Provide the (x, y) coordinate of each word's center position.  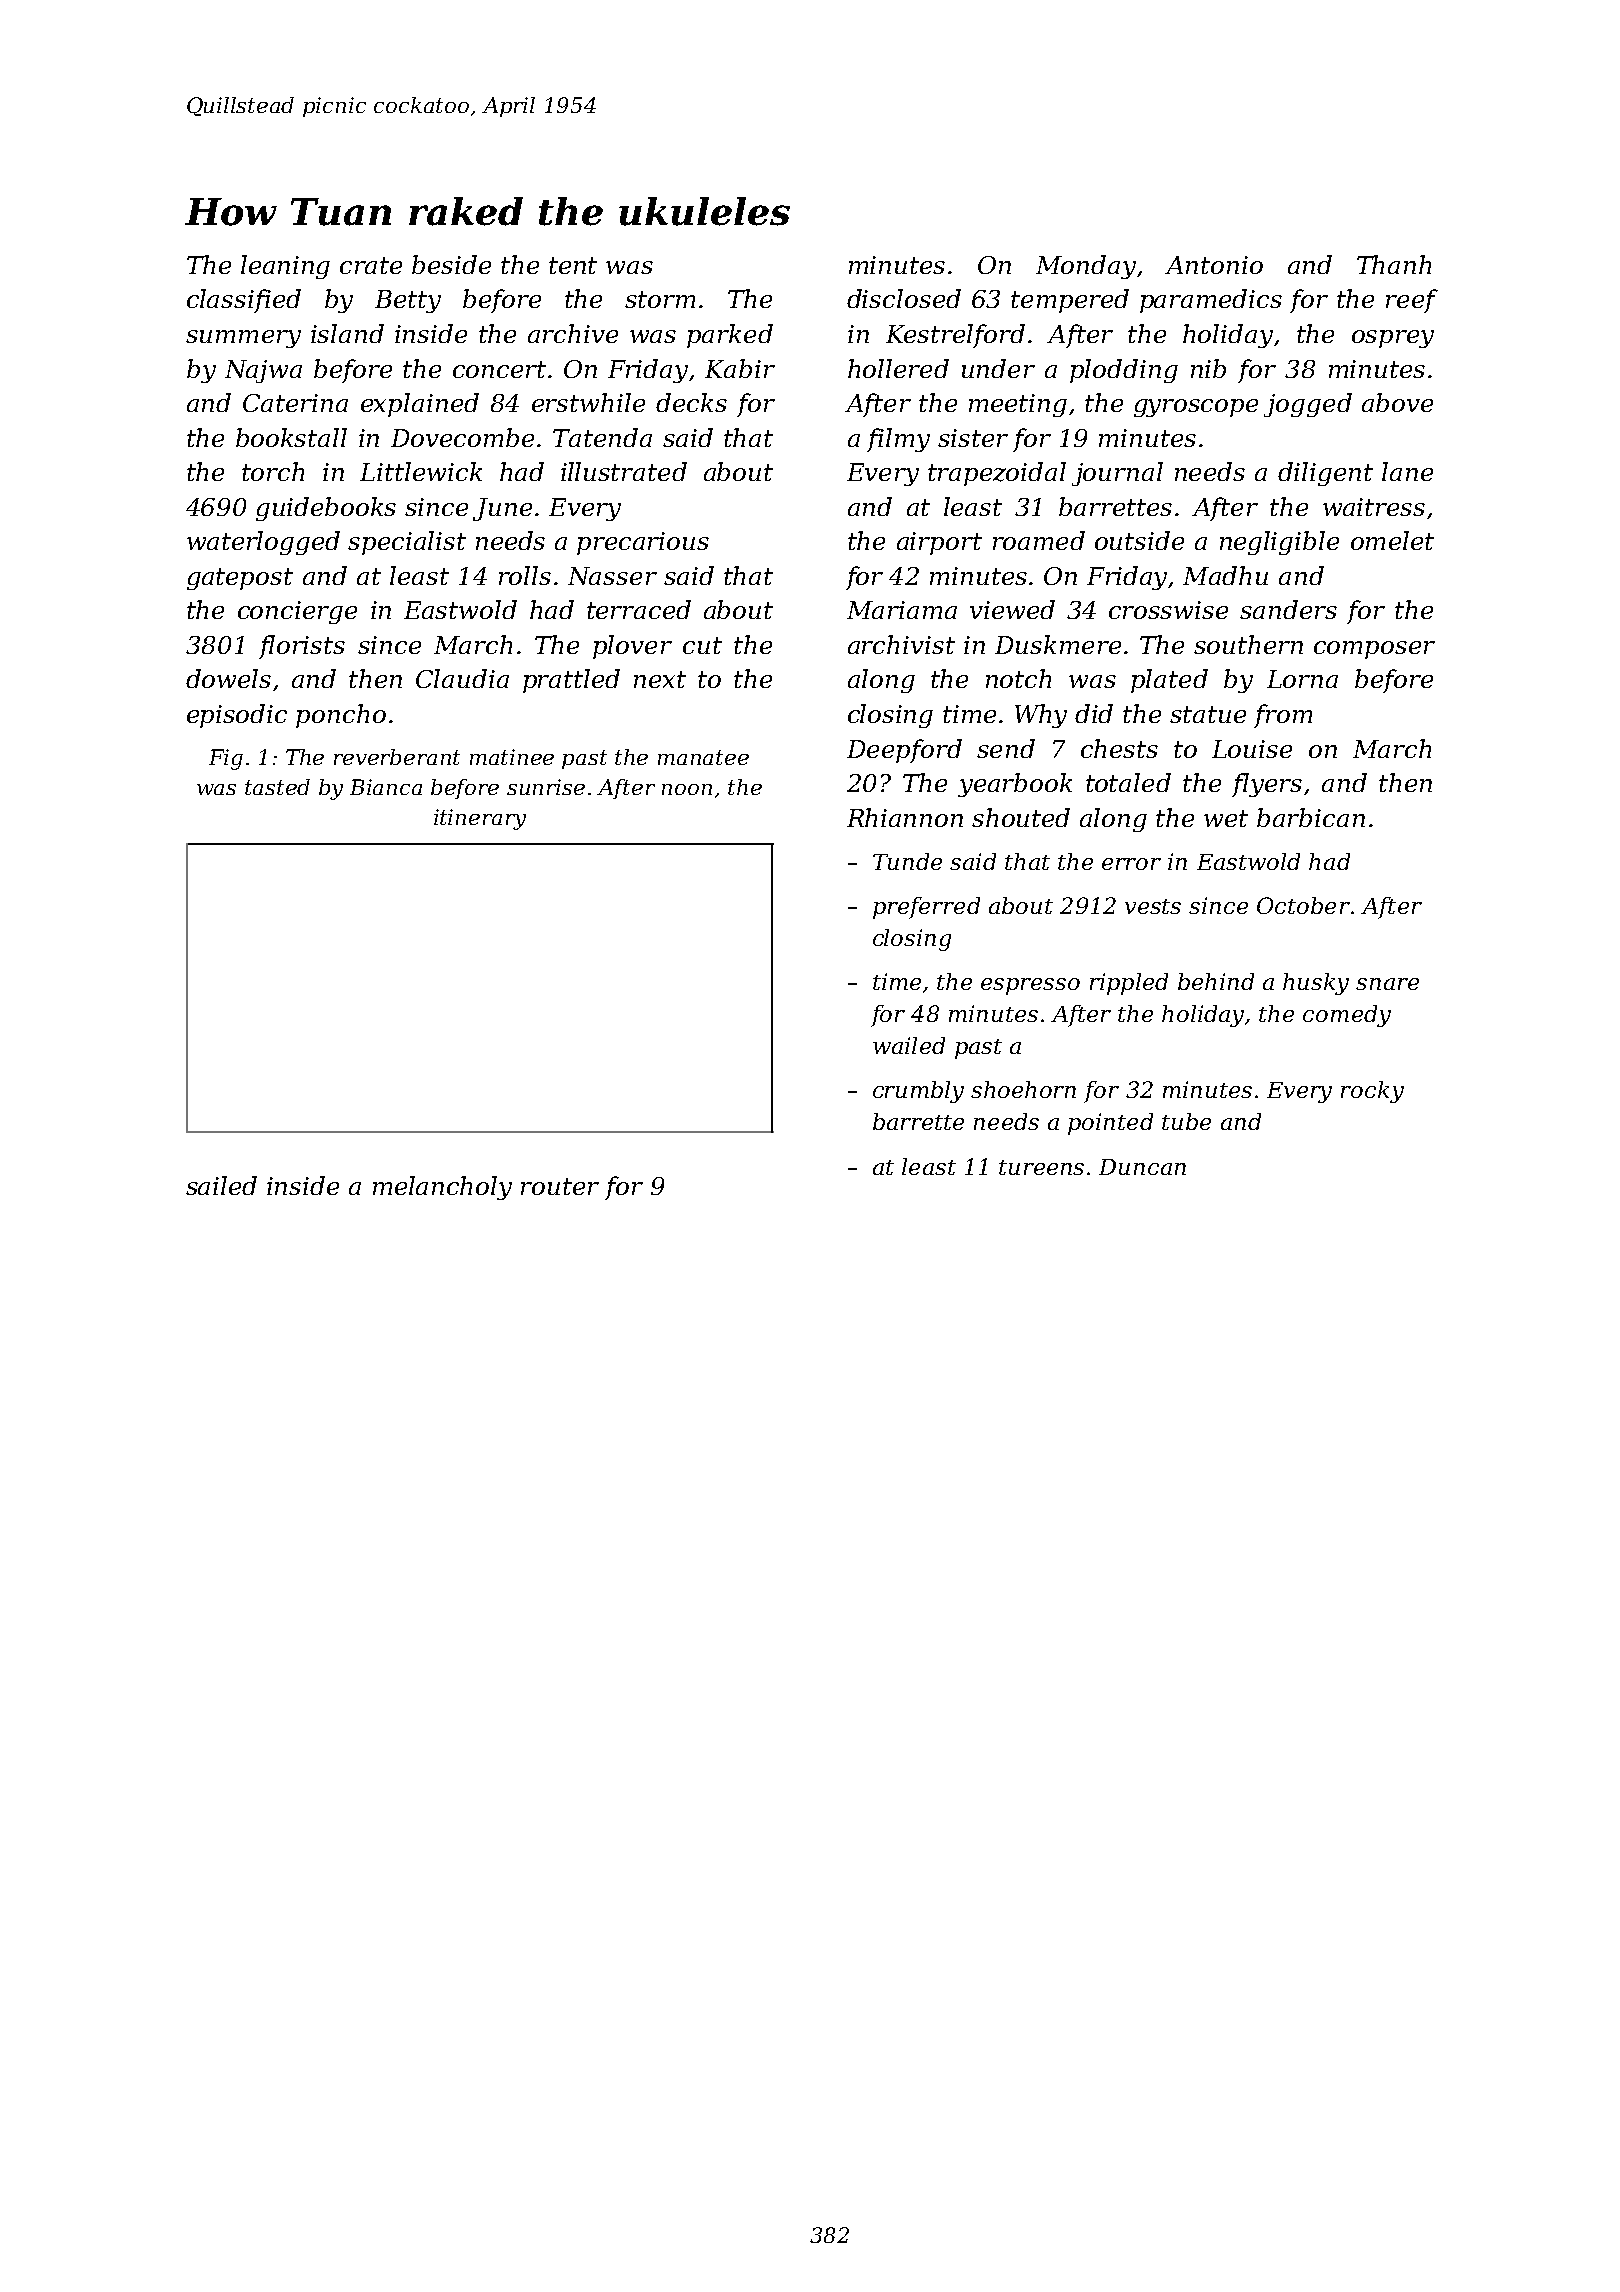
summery (243, 339)
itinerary (480, 819)
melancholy (442, 1188)
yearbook (1015, 785)
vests (1153, 906)
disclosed (904, 298)
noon (687, 789)
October (1303, 905)
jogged (1308, 405)
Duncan (1142, 1167)
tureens (1041, 1167)
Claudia (462, 678)
